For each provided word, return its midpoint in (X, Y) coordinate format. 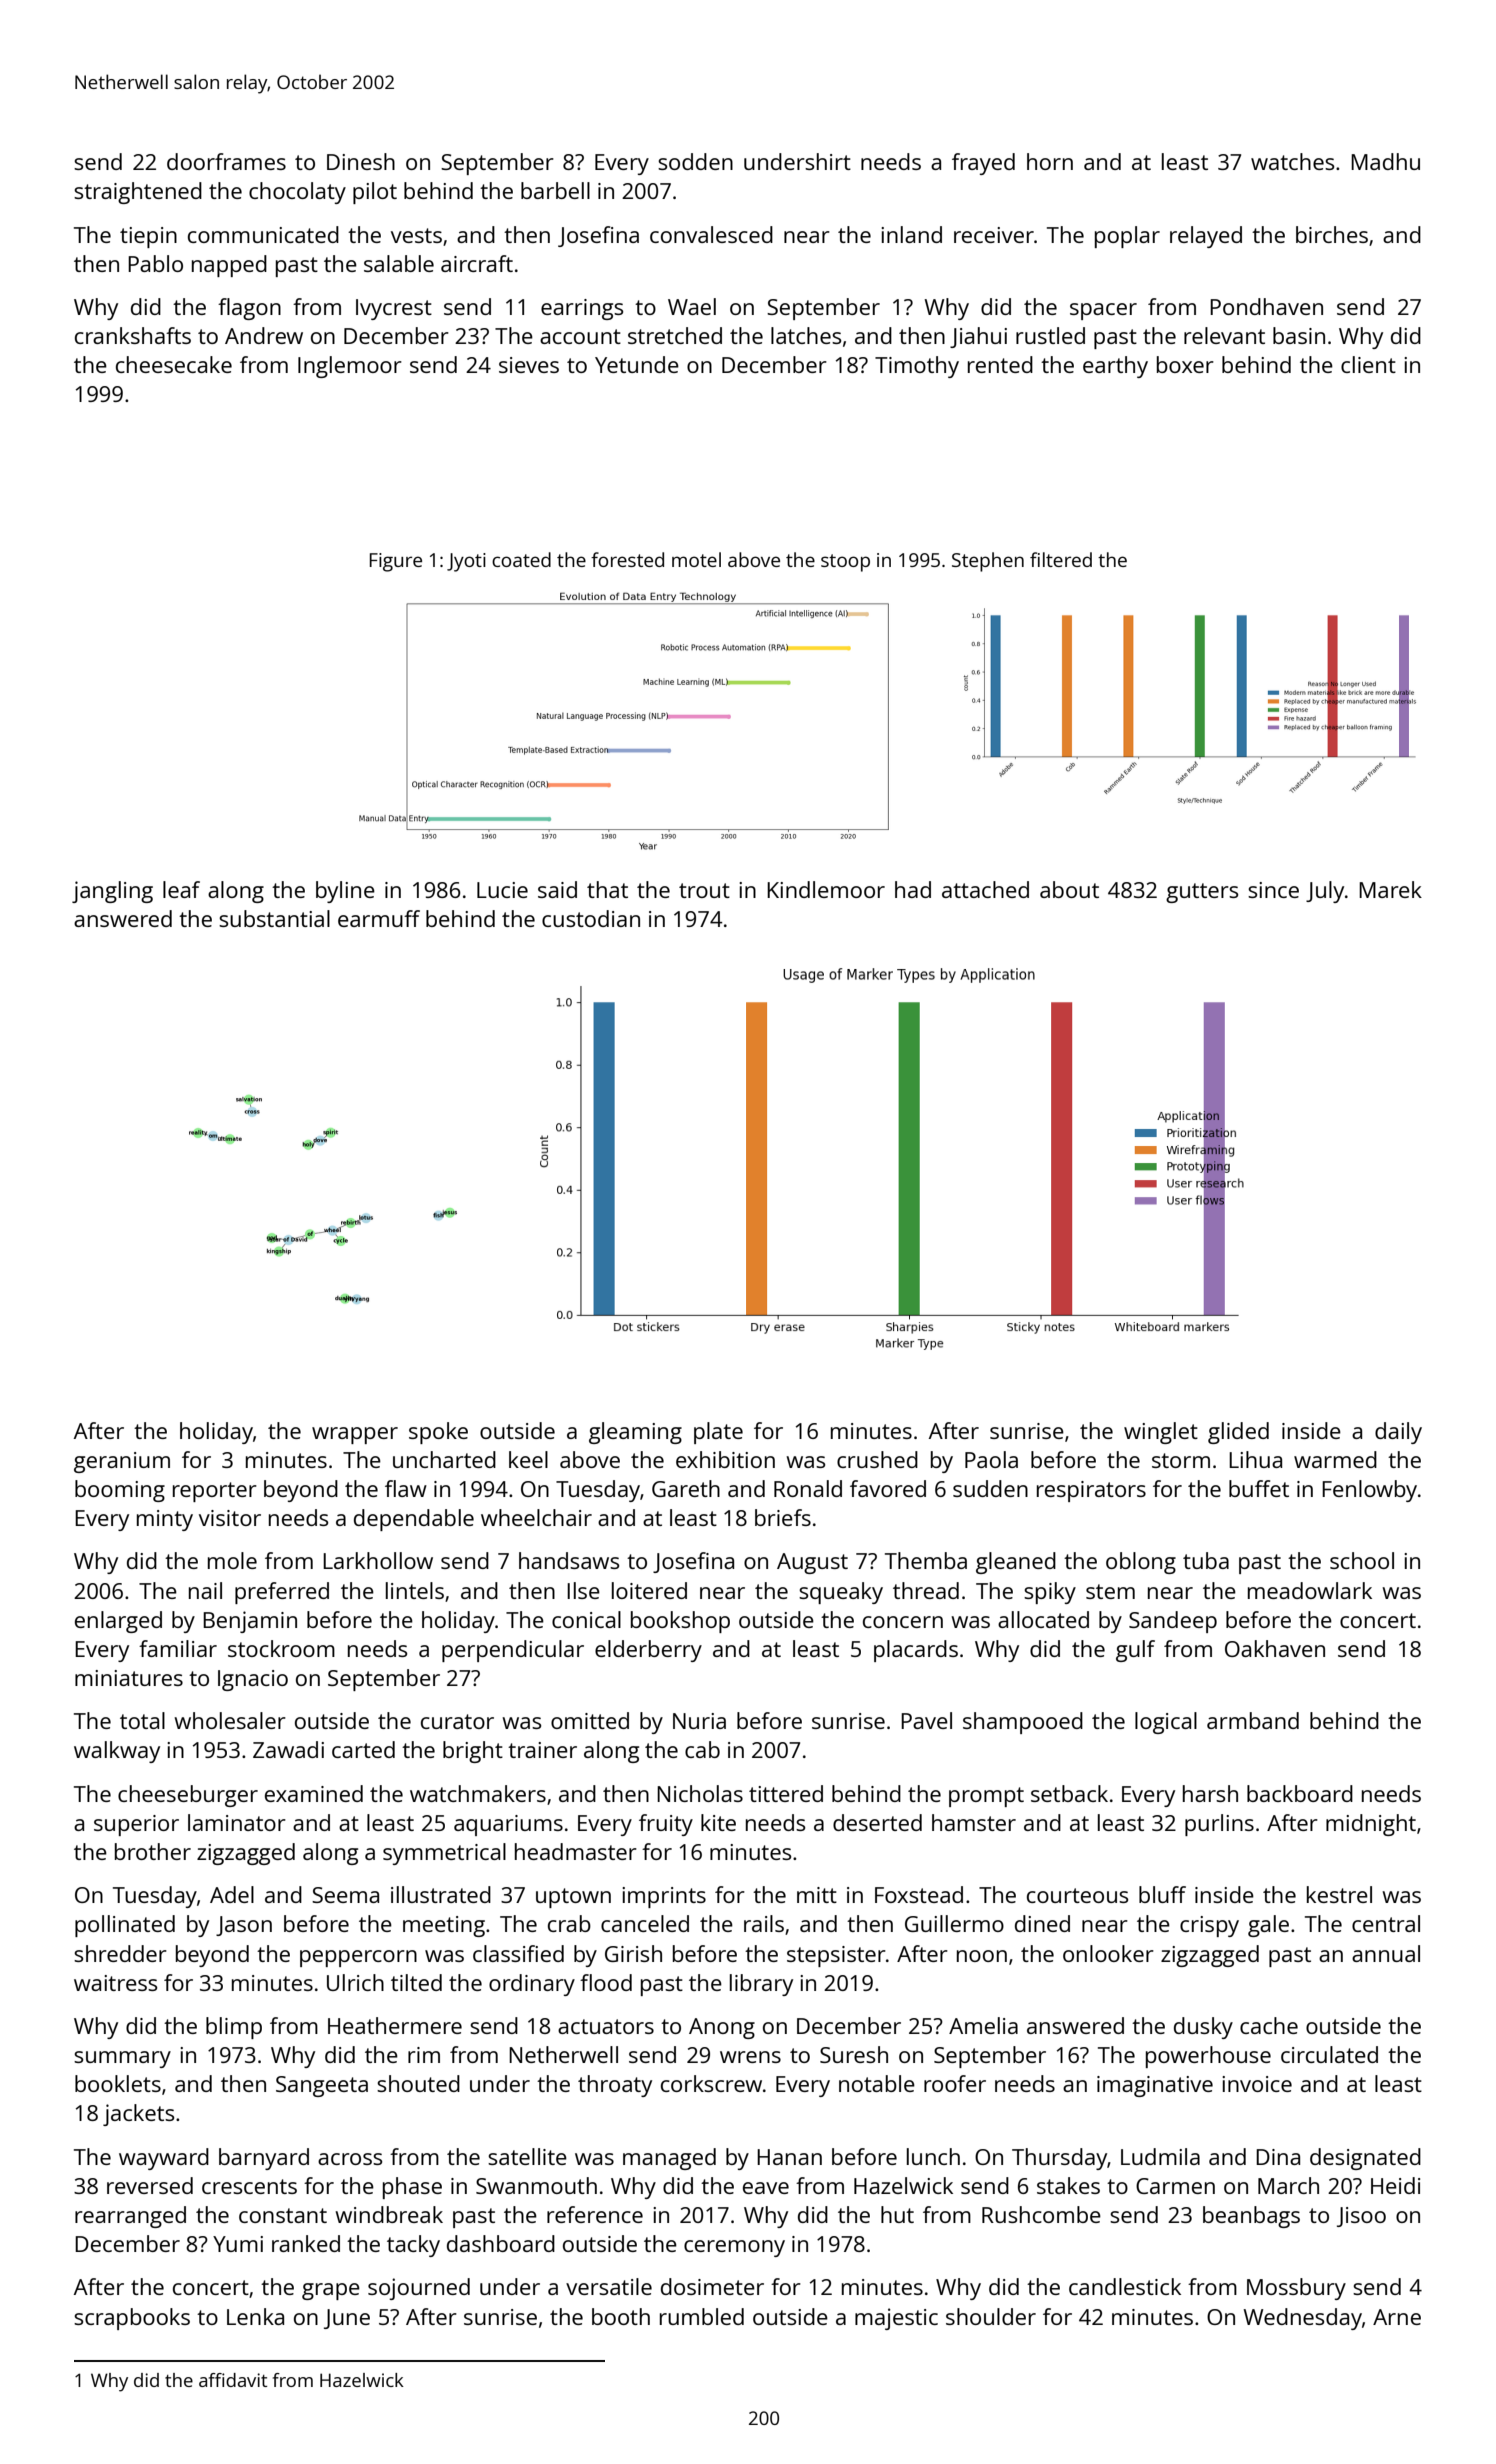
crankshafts (133, 335)
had (913, 889)
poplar (1127, 237)
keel (528, 1459)
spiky (1050, 1593)
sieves (529, 365)
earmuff (379, 918)
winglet (1161, 1433)
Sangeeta (322, 2086)
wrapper (355, 1435)
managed (669, 2159)
